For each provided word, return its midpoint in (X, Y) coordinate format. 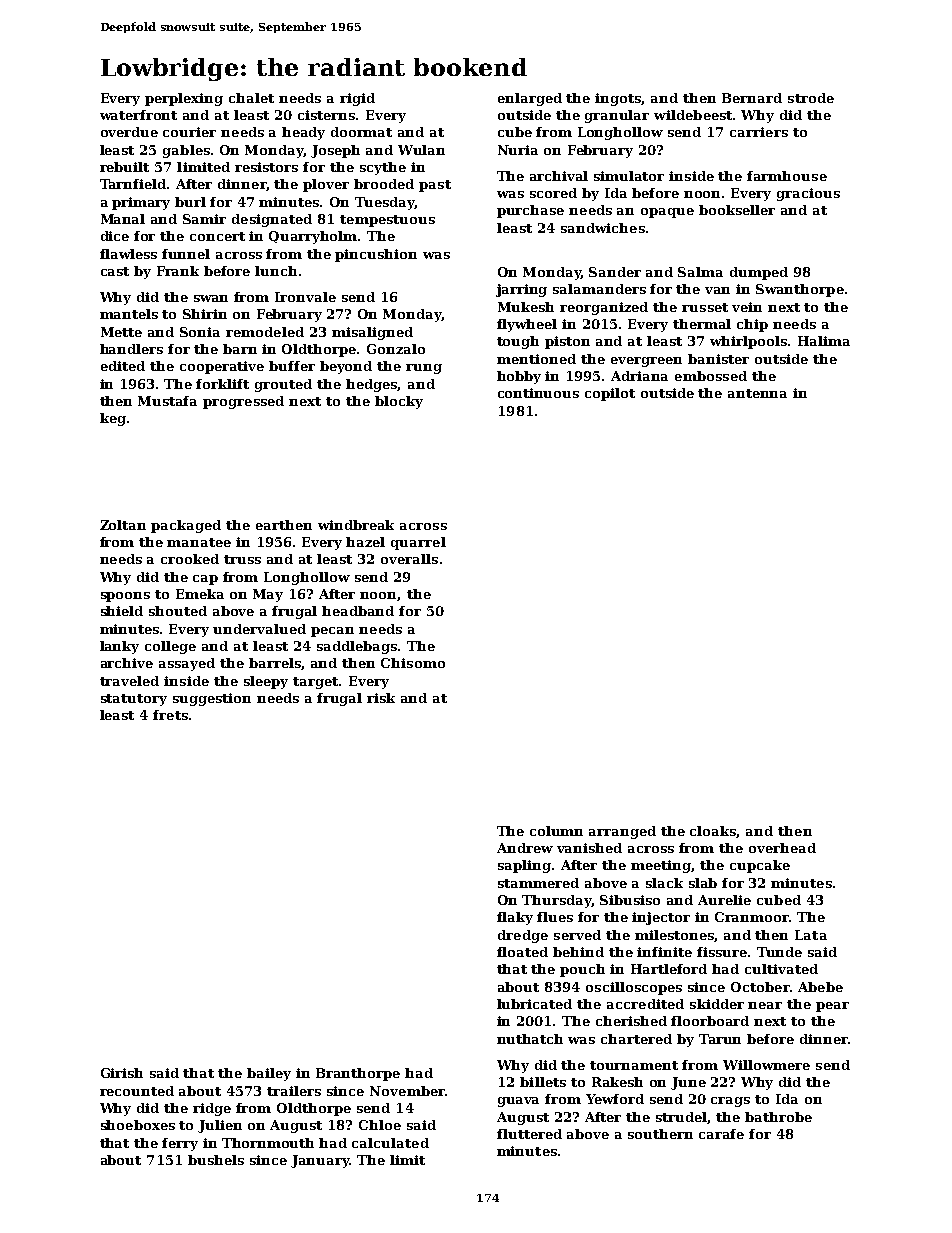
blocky (399, 402)
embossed (711, 376)
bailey (269, 1074)
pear (832, 1007)
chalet (251, 98)
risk (381, 698)
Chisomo (413, 663)
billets (543, 1082)
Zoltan (123, 525)
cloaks (713, 832)
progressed (243, 402)
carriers (759, 132)
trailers (294, 1091)
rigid (357, 99)
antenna (757, 393)
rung (424, 369)
